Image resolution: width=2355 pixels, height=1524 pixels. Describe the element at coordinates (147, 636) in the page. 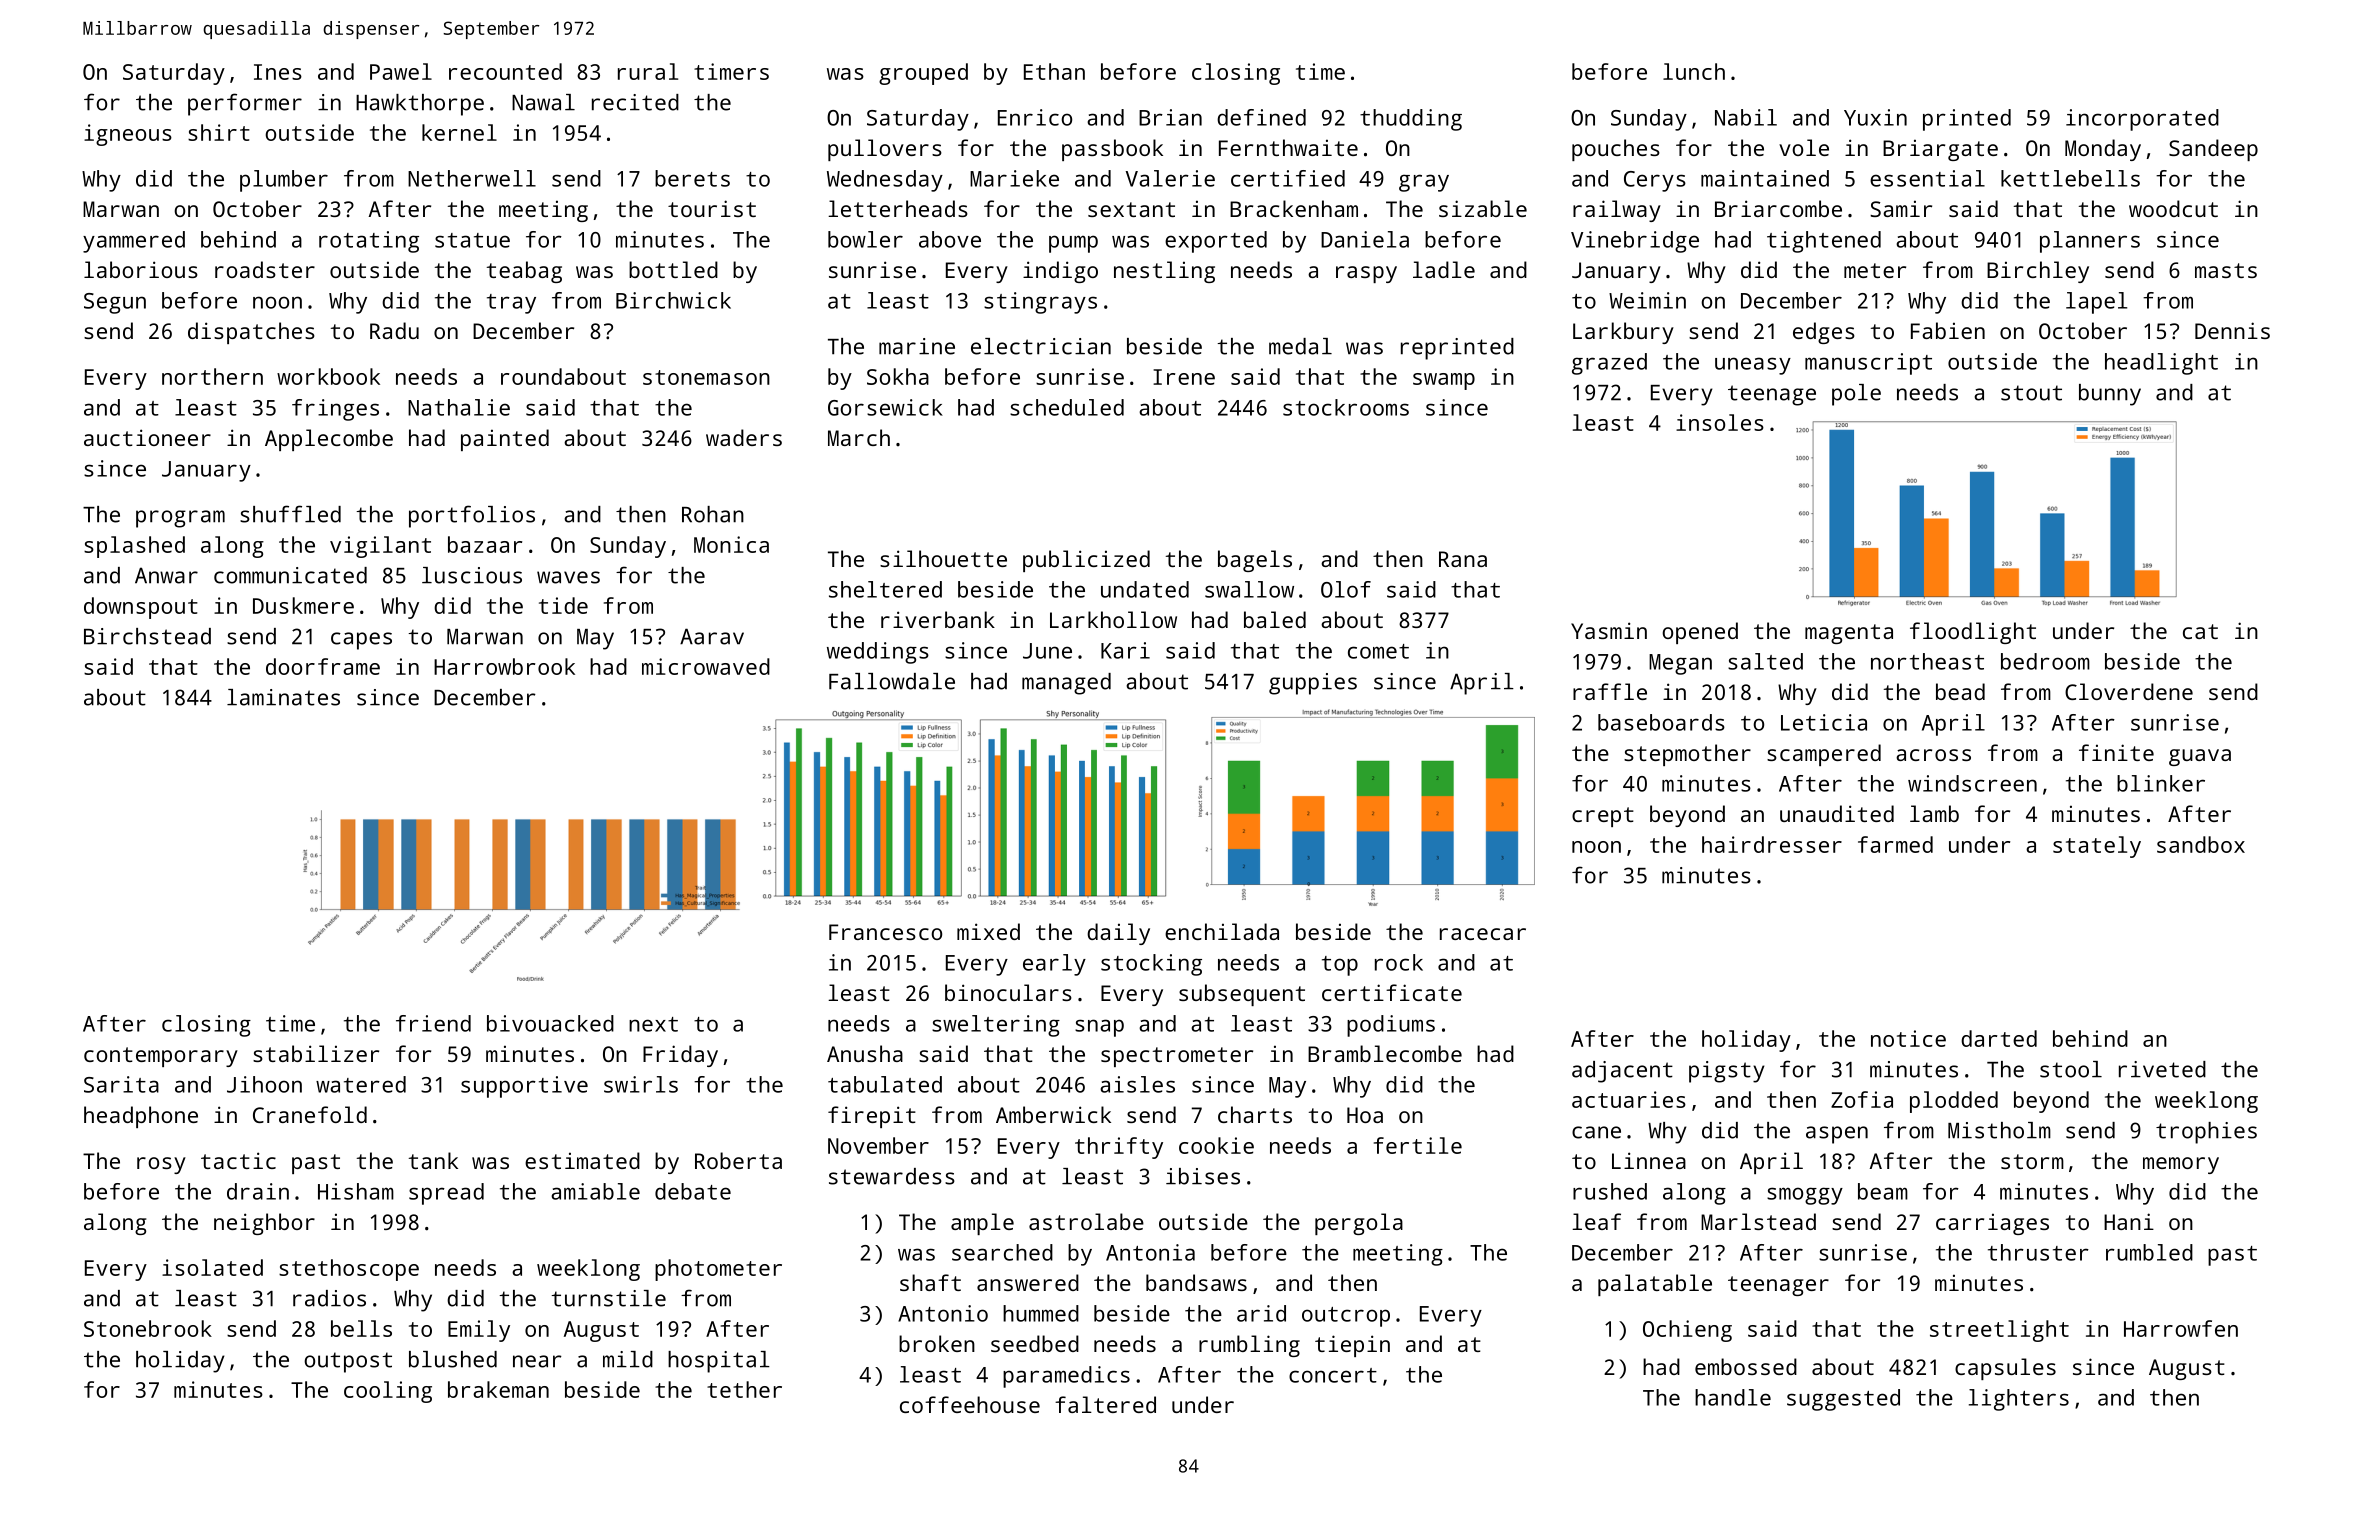

I see `Birchstead` at that location.
